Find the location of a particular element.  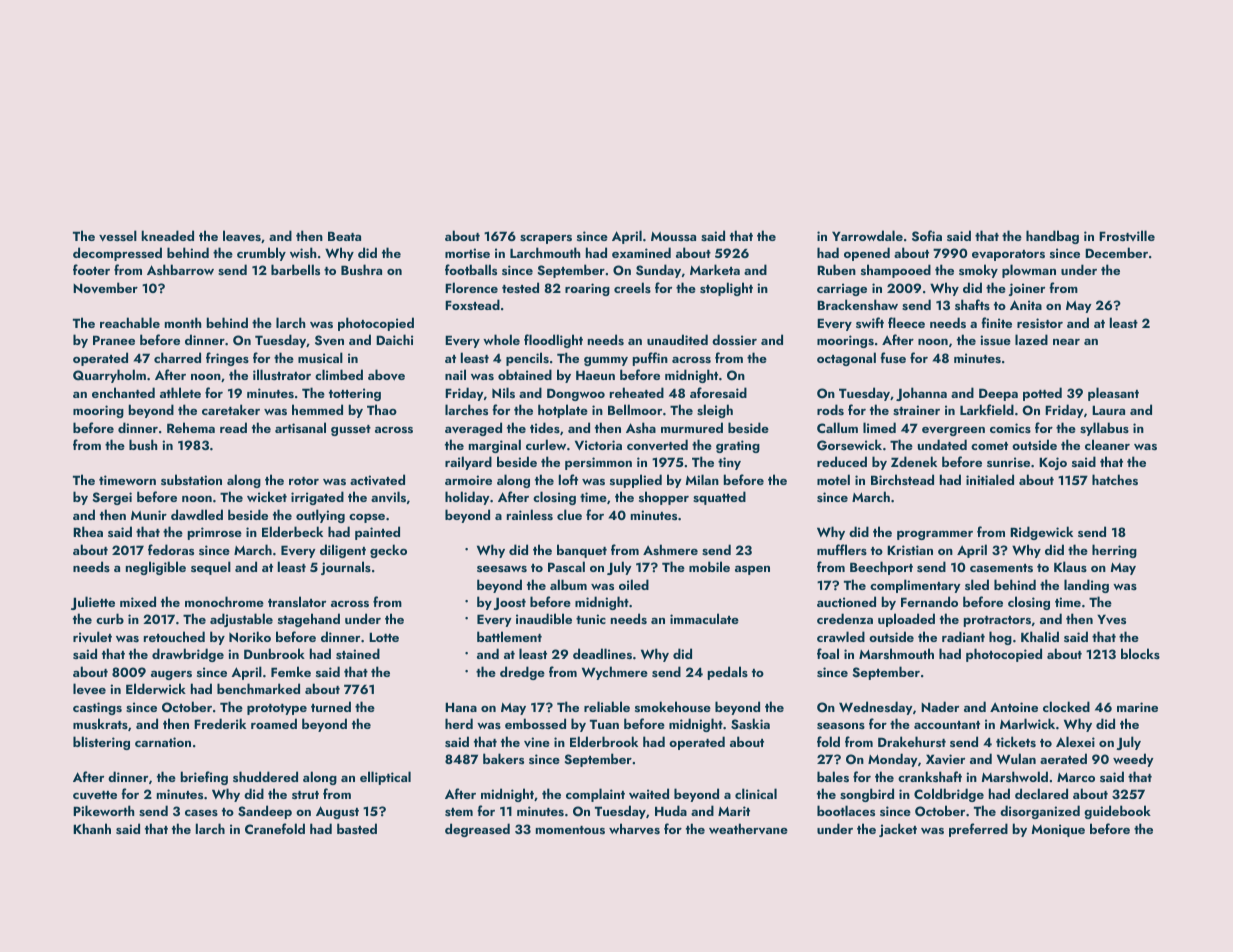

Thao is located at coordinates (382, 409).
